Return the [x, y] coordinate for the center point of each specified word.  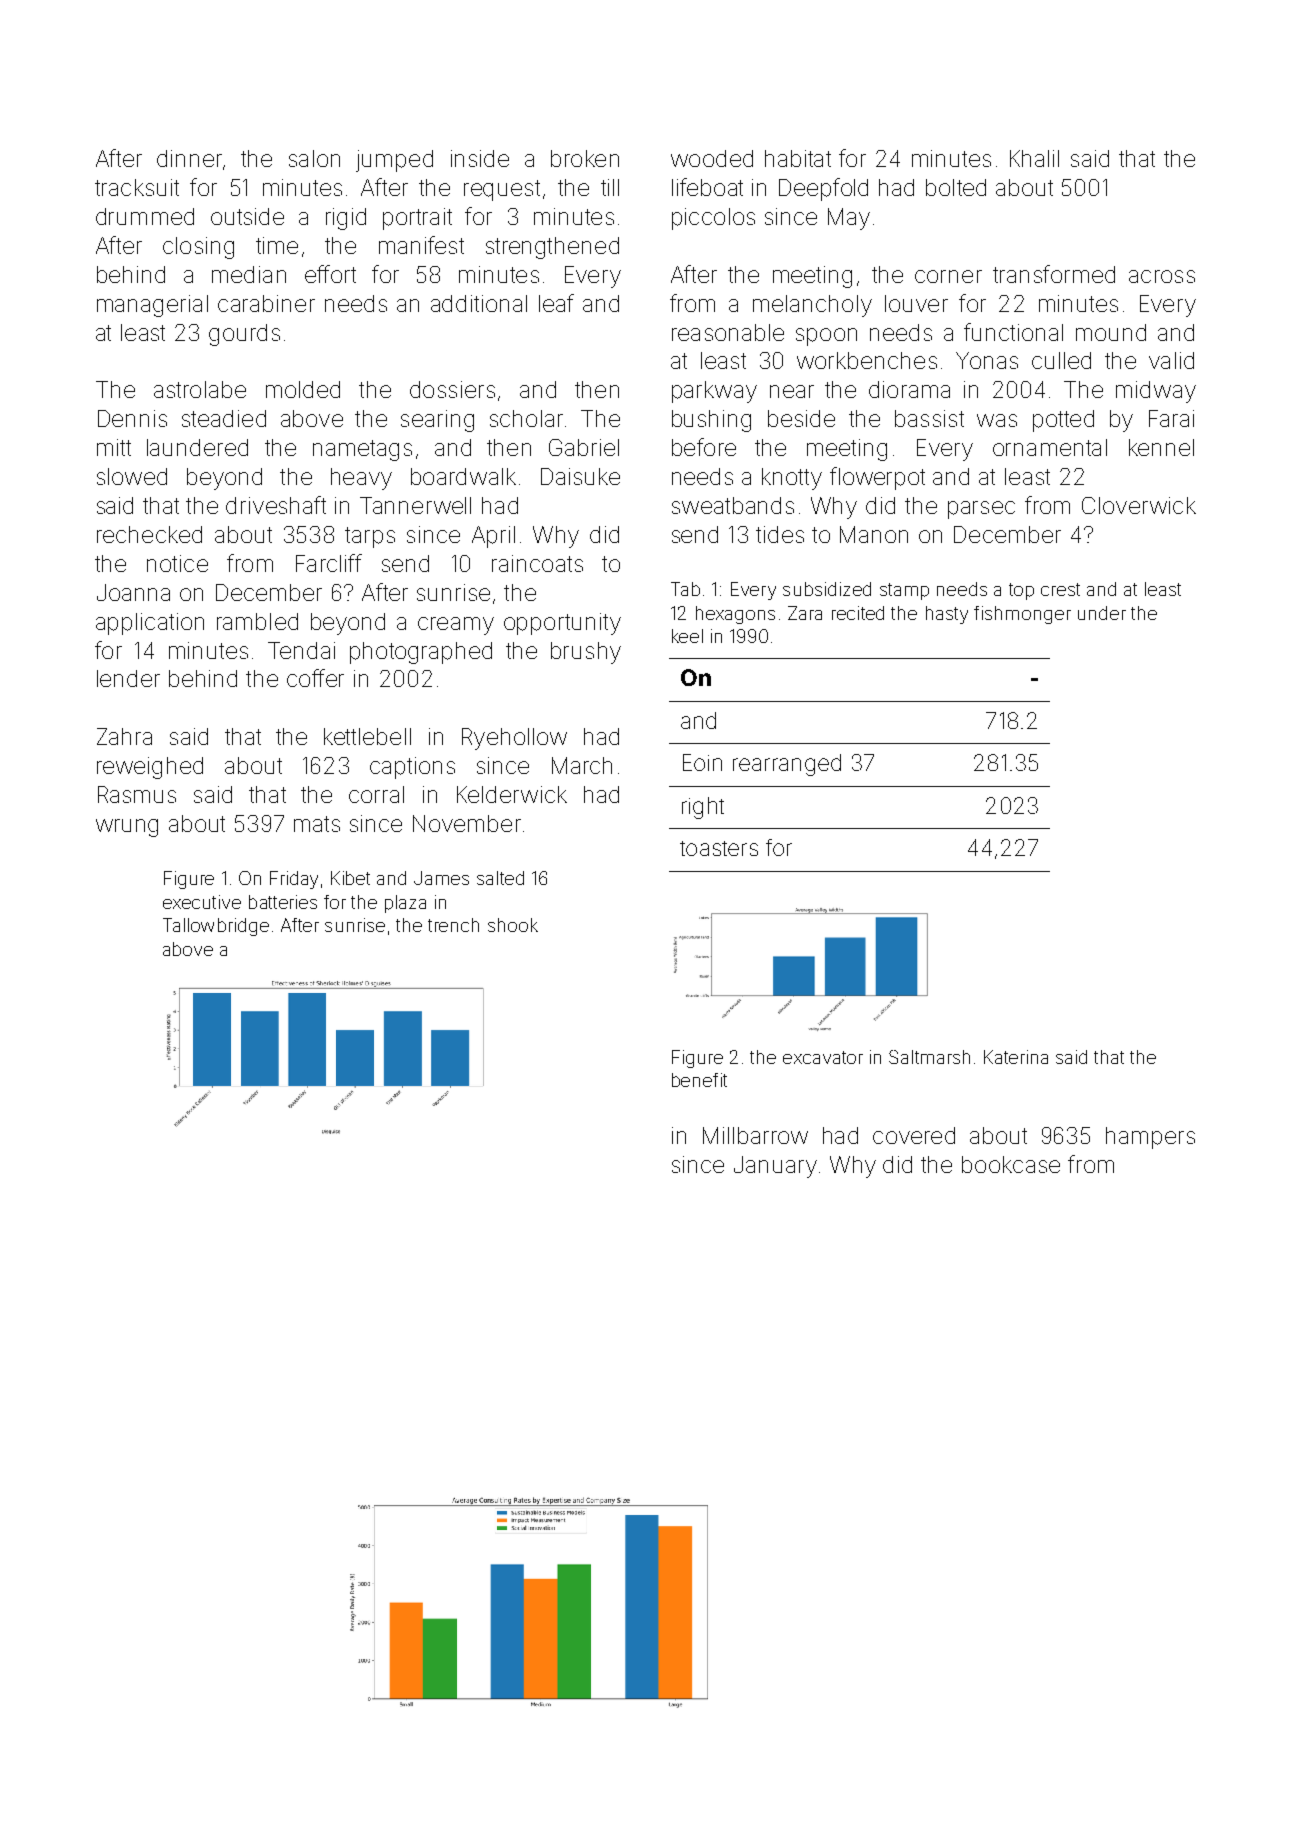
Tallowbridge [216, 927]
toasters [719, 848]
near [792, 391]
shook [513, 925]
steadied [224, 418]
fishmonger [1022, 615]
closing [198, 248]
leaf [556, 303]
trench [453, 925]
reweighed [150, 768]
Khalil [1034, 158]
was [997, 420]
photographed [421, 653]
